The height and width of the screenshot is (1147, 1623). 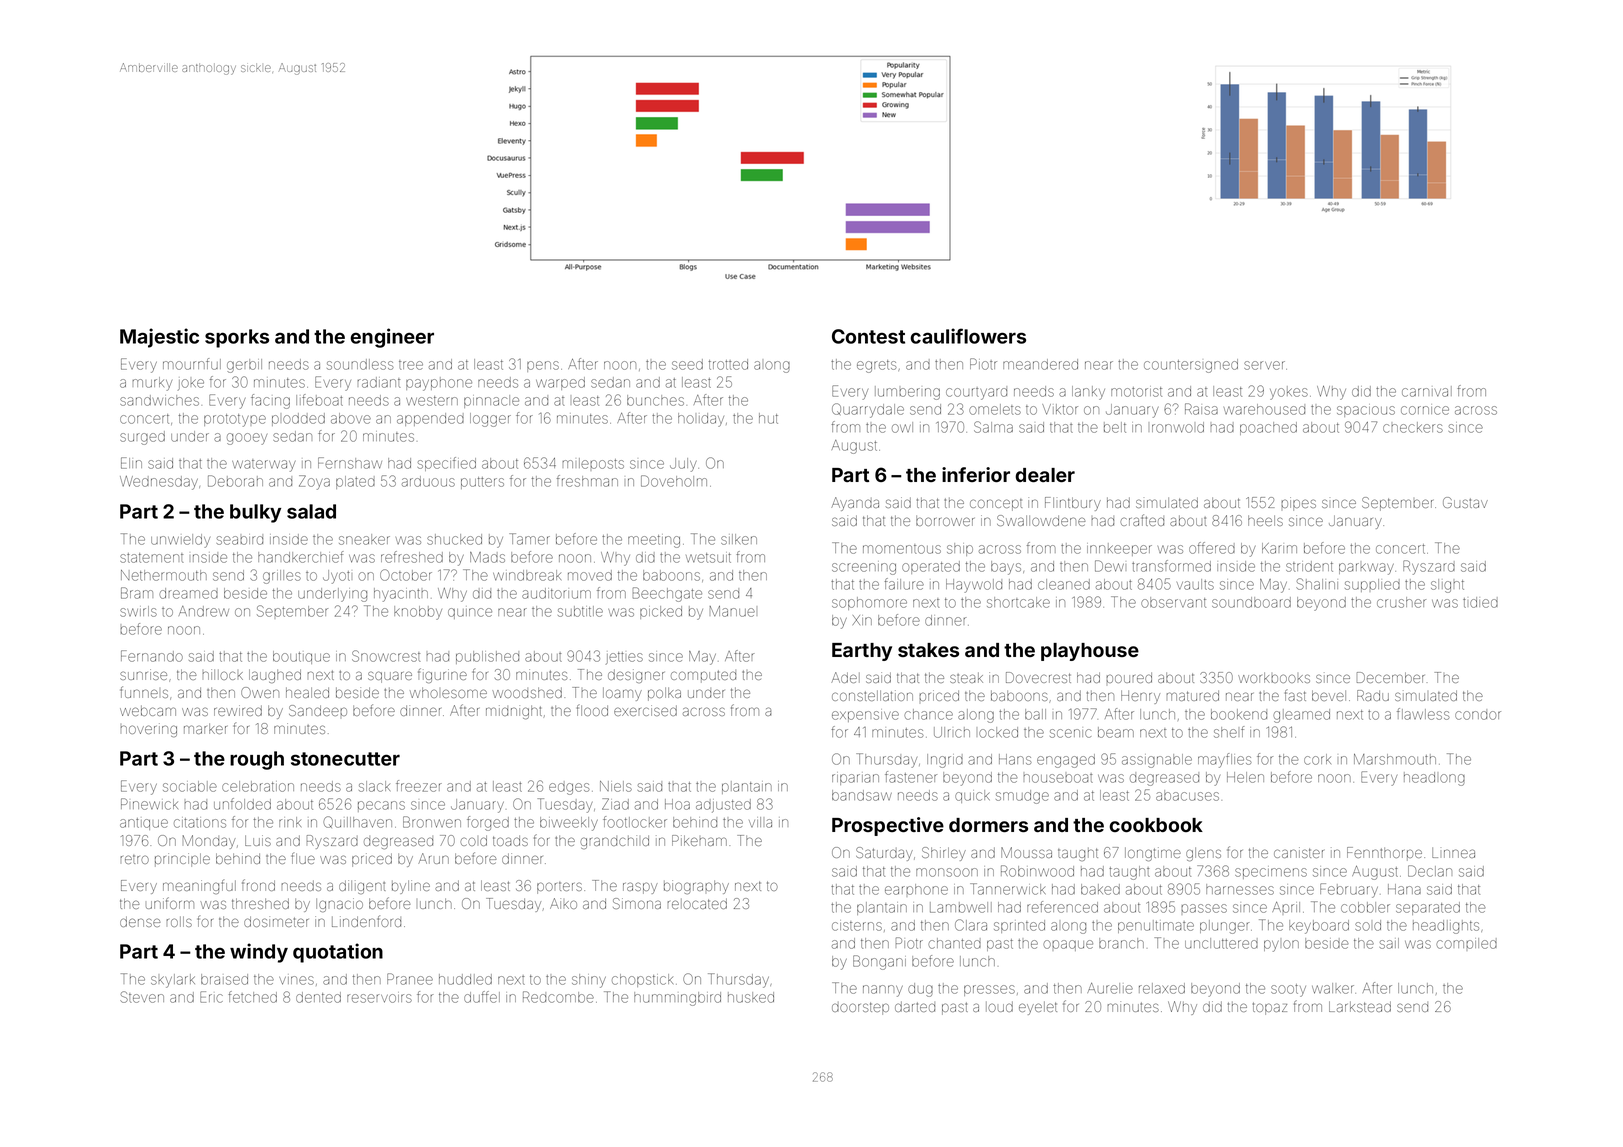 I want to click on cauliflowers, so click(x=968, y=336).
